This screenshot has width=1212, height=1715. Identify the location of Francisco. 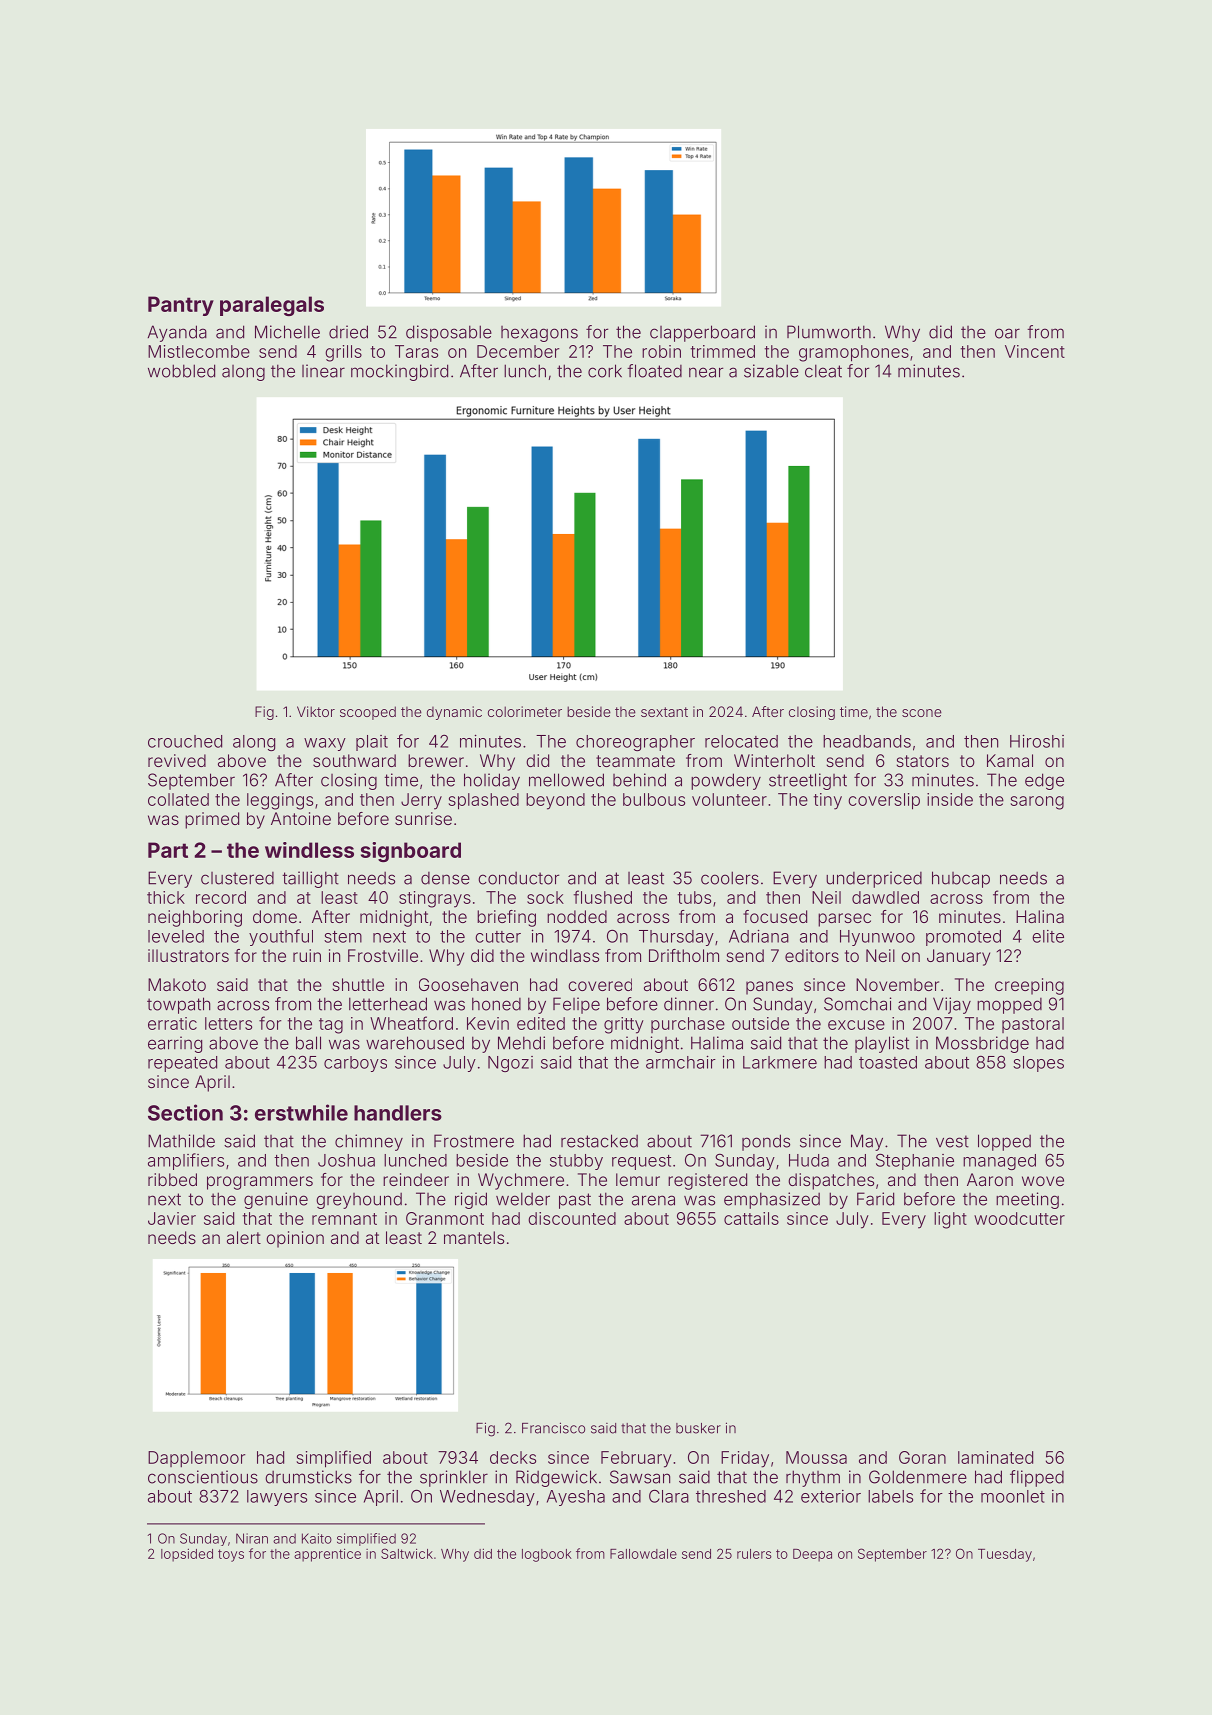
(553, 1428).
